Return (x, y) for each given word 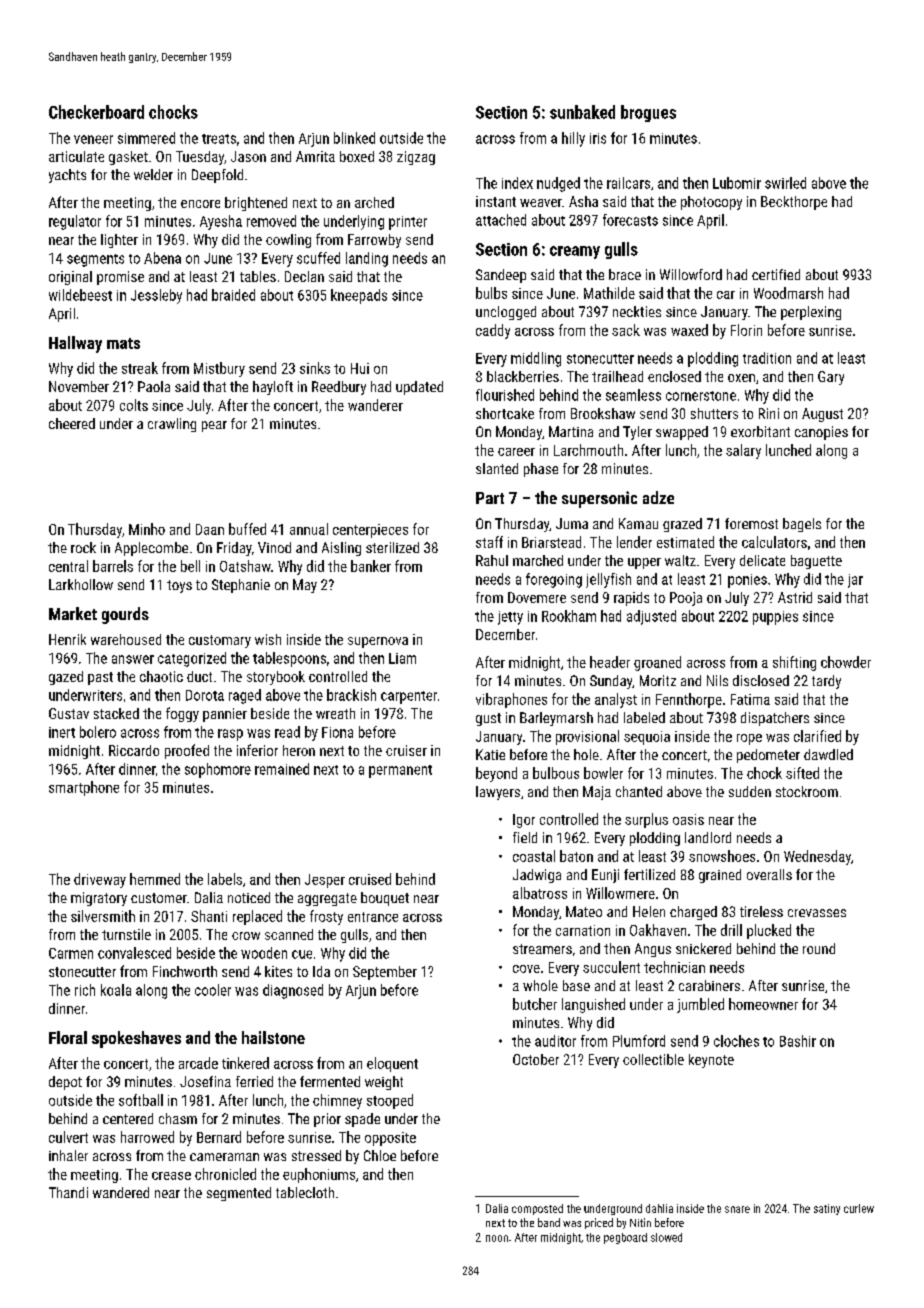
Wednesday (817, 857)
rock (83, 547)
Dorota (205, 695)
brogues (648, 113)
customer (159, 898)
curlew (859, 1208)
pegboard (625, 1238)
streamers (542, 949)
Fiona (337, 732)
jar (855, 581)
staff (489, 542)
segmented (239, 1194)
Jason (248, 156)
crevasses (817, 913)
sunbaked (582, 112)
